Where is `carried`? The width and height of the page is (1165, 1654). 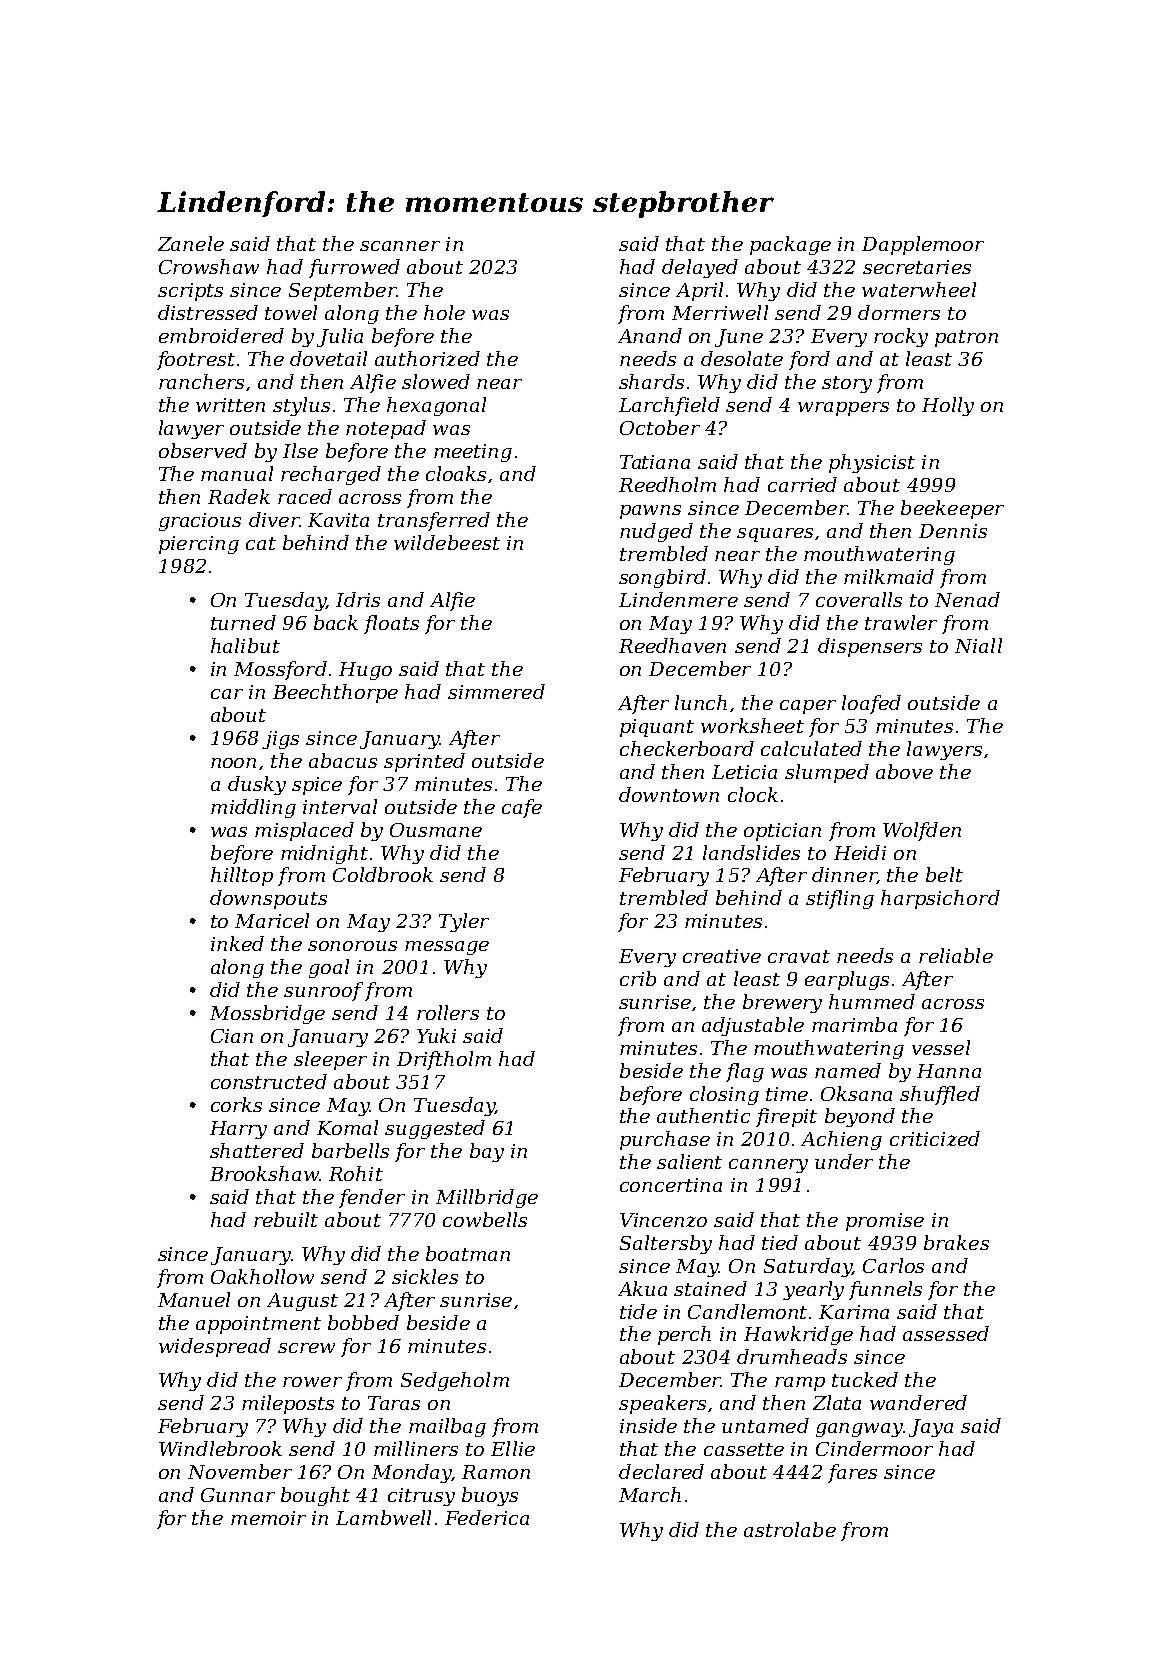 carried is located at coordinates (802, 484).
